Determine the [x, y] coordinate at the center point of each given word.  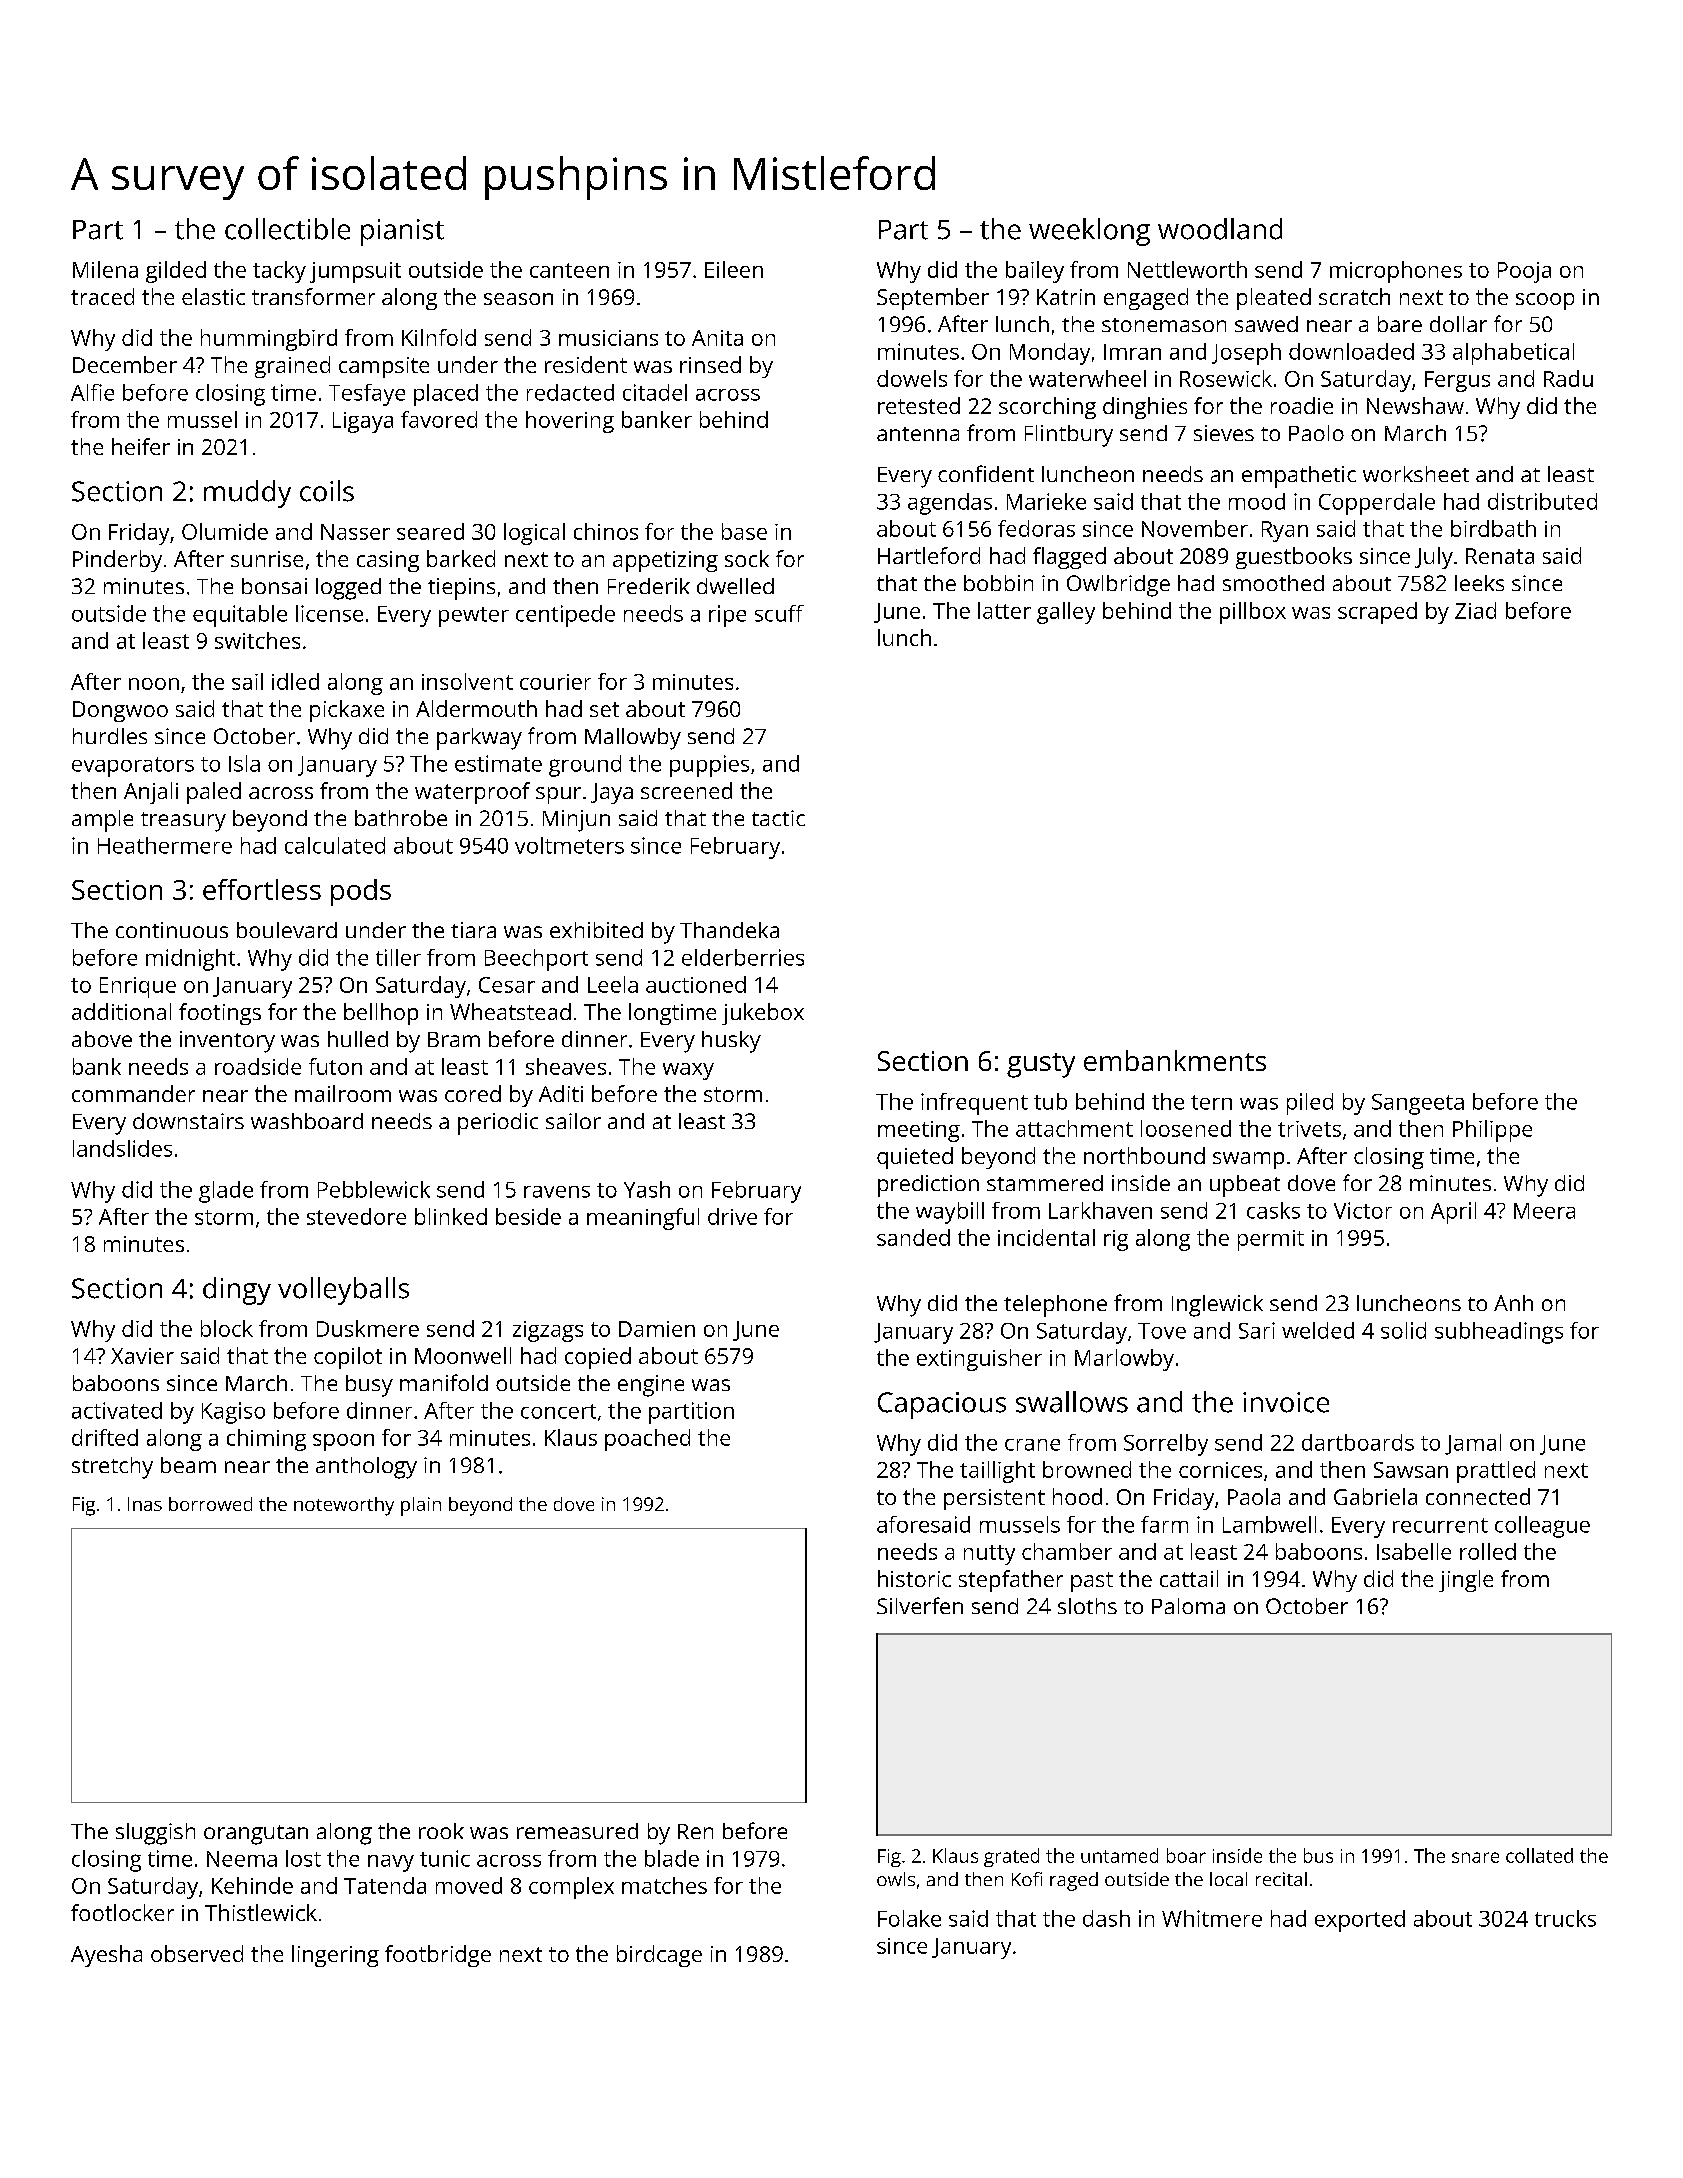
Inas [145, 1504]
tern [1211, 1102]
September [933, 299]
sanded [913, 1237]
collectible [287, 229]
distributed [1542, 501]
